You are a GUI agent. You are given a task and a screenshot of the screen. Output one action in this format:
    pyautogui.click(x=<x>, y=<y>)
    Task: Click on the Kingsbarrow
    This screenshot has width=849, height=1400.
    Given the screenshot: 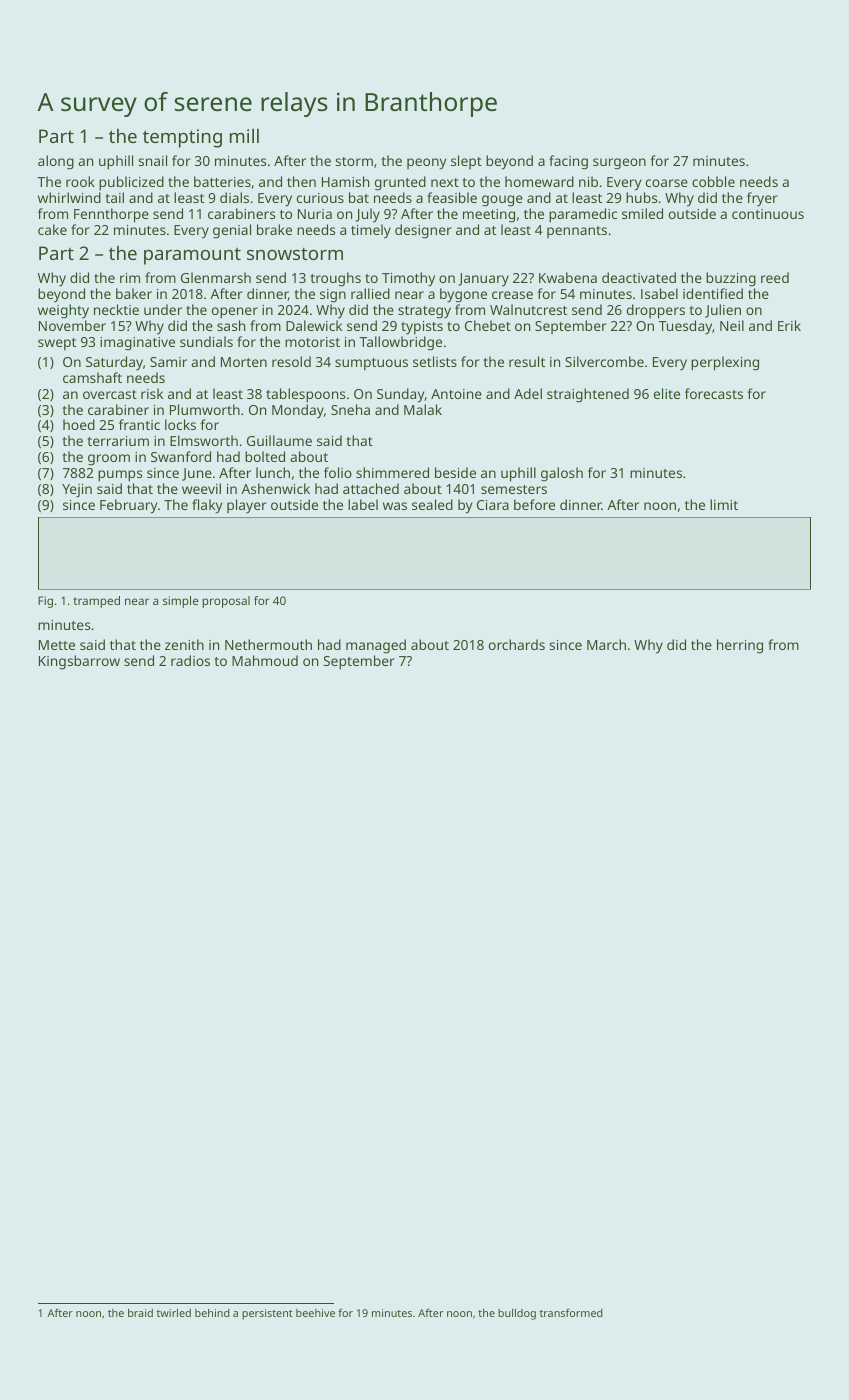 What is the action you would take?
    pyautogui.click(x=79, y=662)
